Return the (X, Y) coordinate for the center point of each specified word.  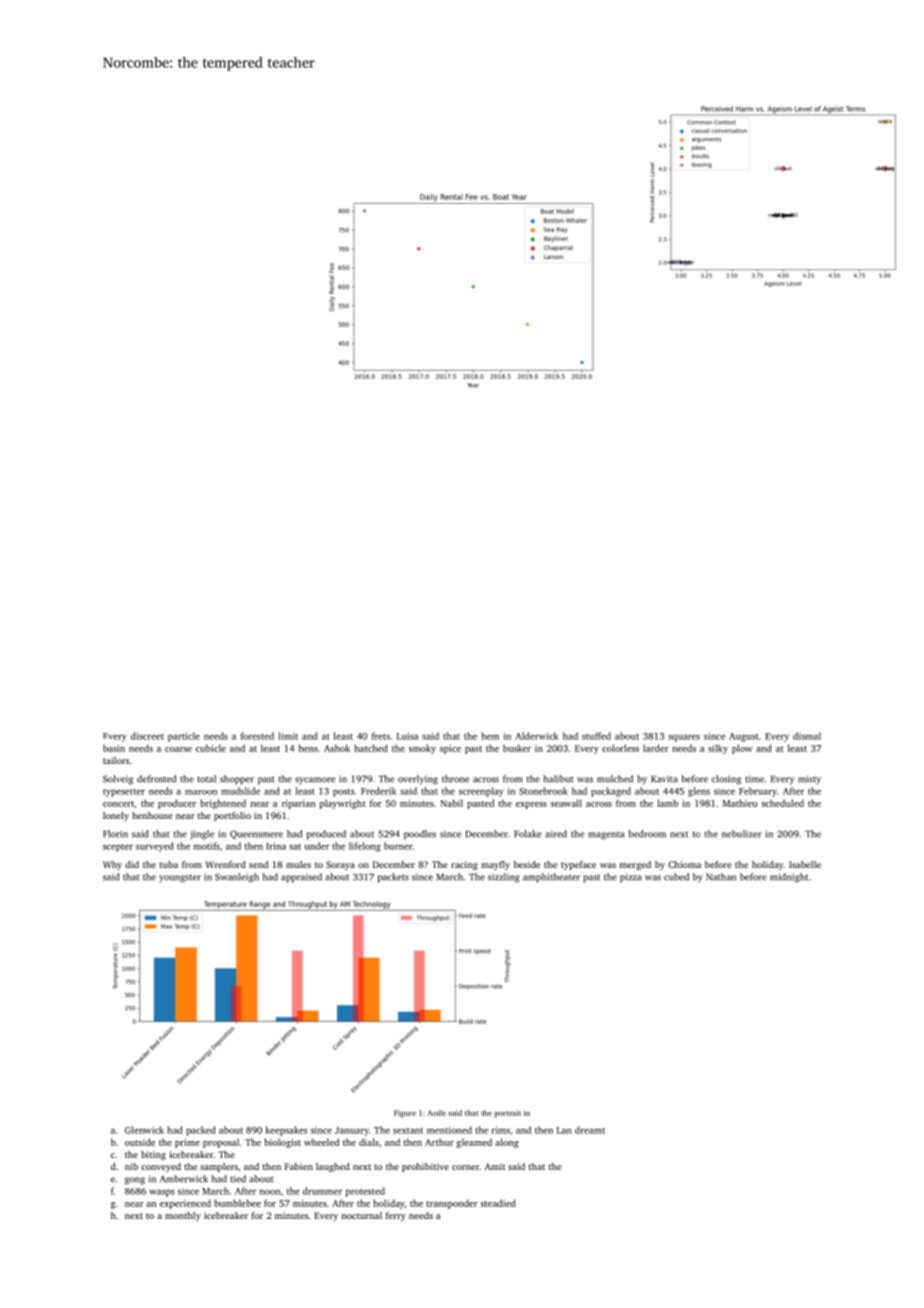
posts (343, 793)
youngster (180, 878)
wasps (162, 1193)
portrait (508, 1114)
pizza (630, 878)
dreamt (590, 1130)
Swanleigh (237, 878)
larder (656, 748)
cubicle (211, 748)
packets (393, 878)
